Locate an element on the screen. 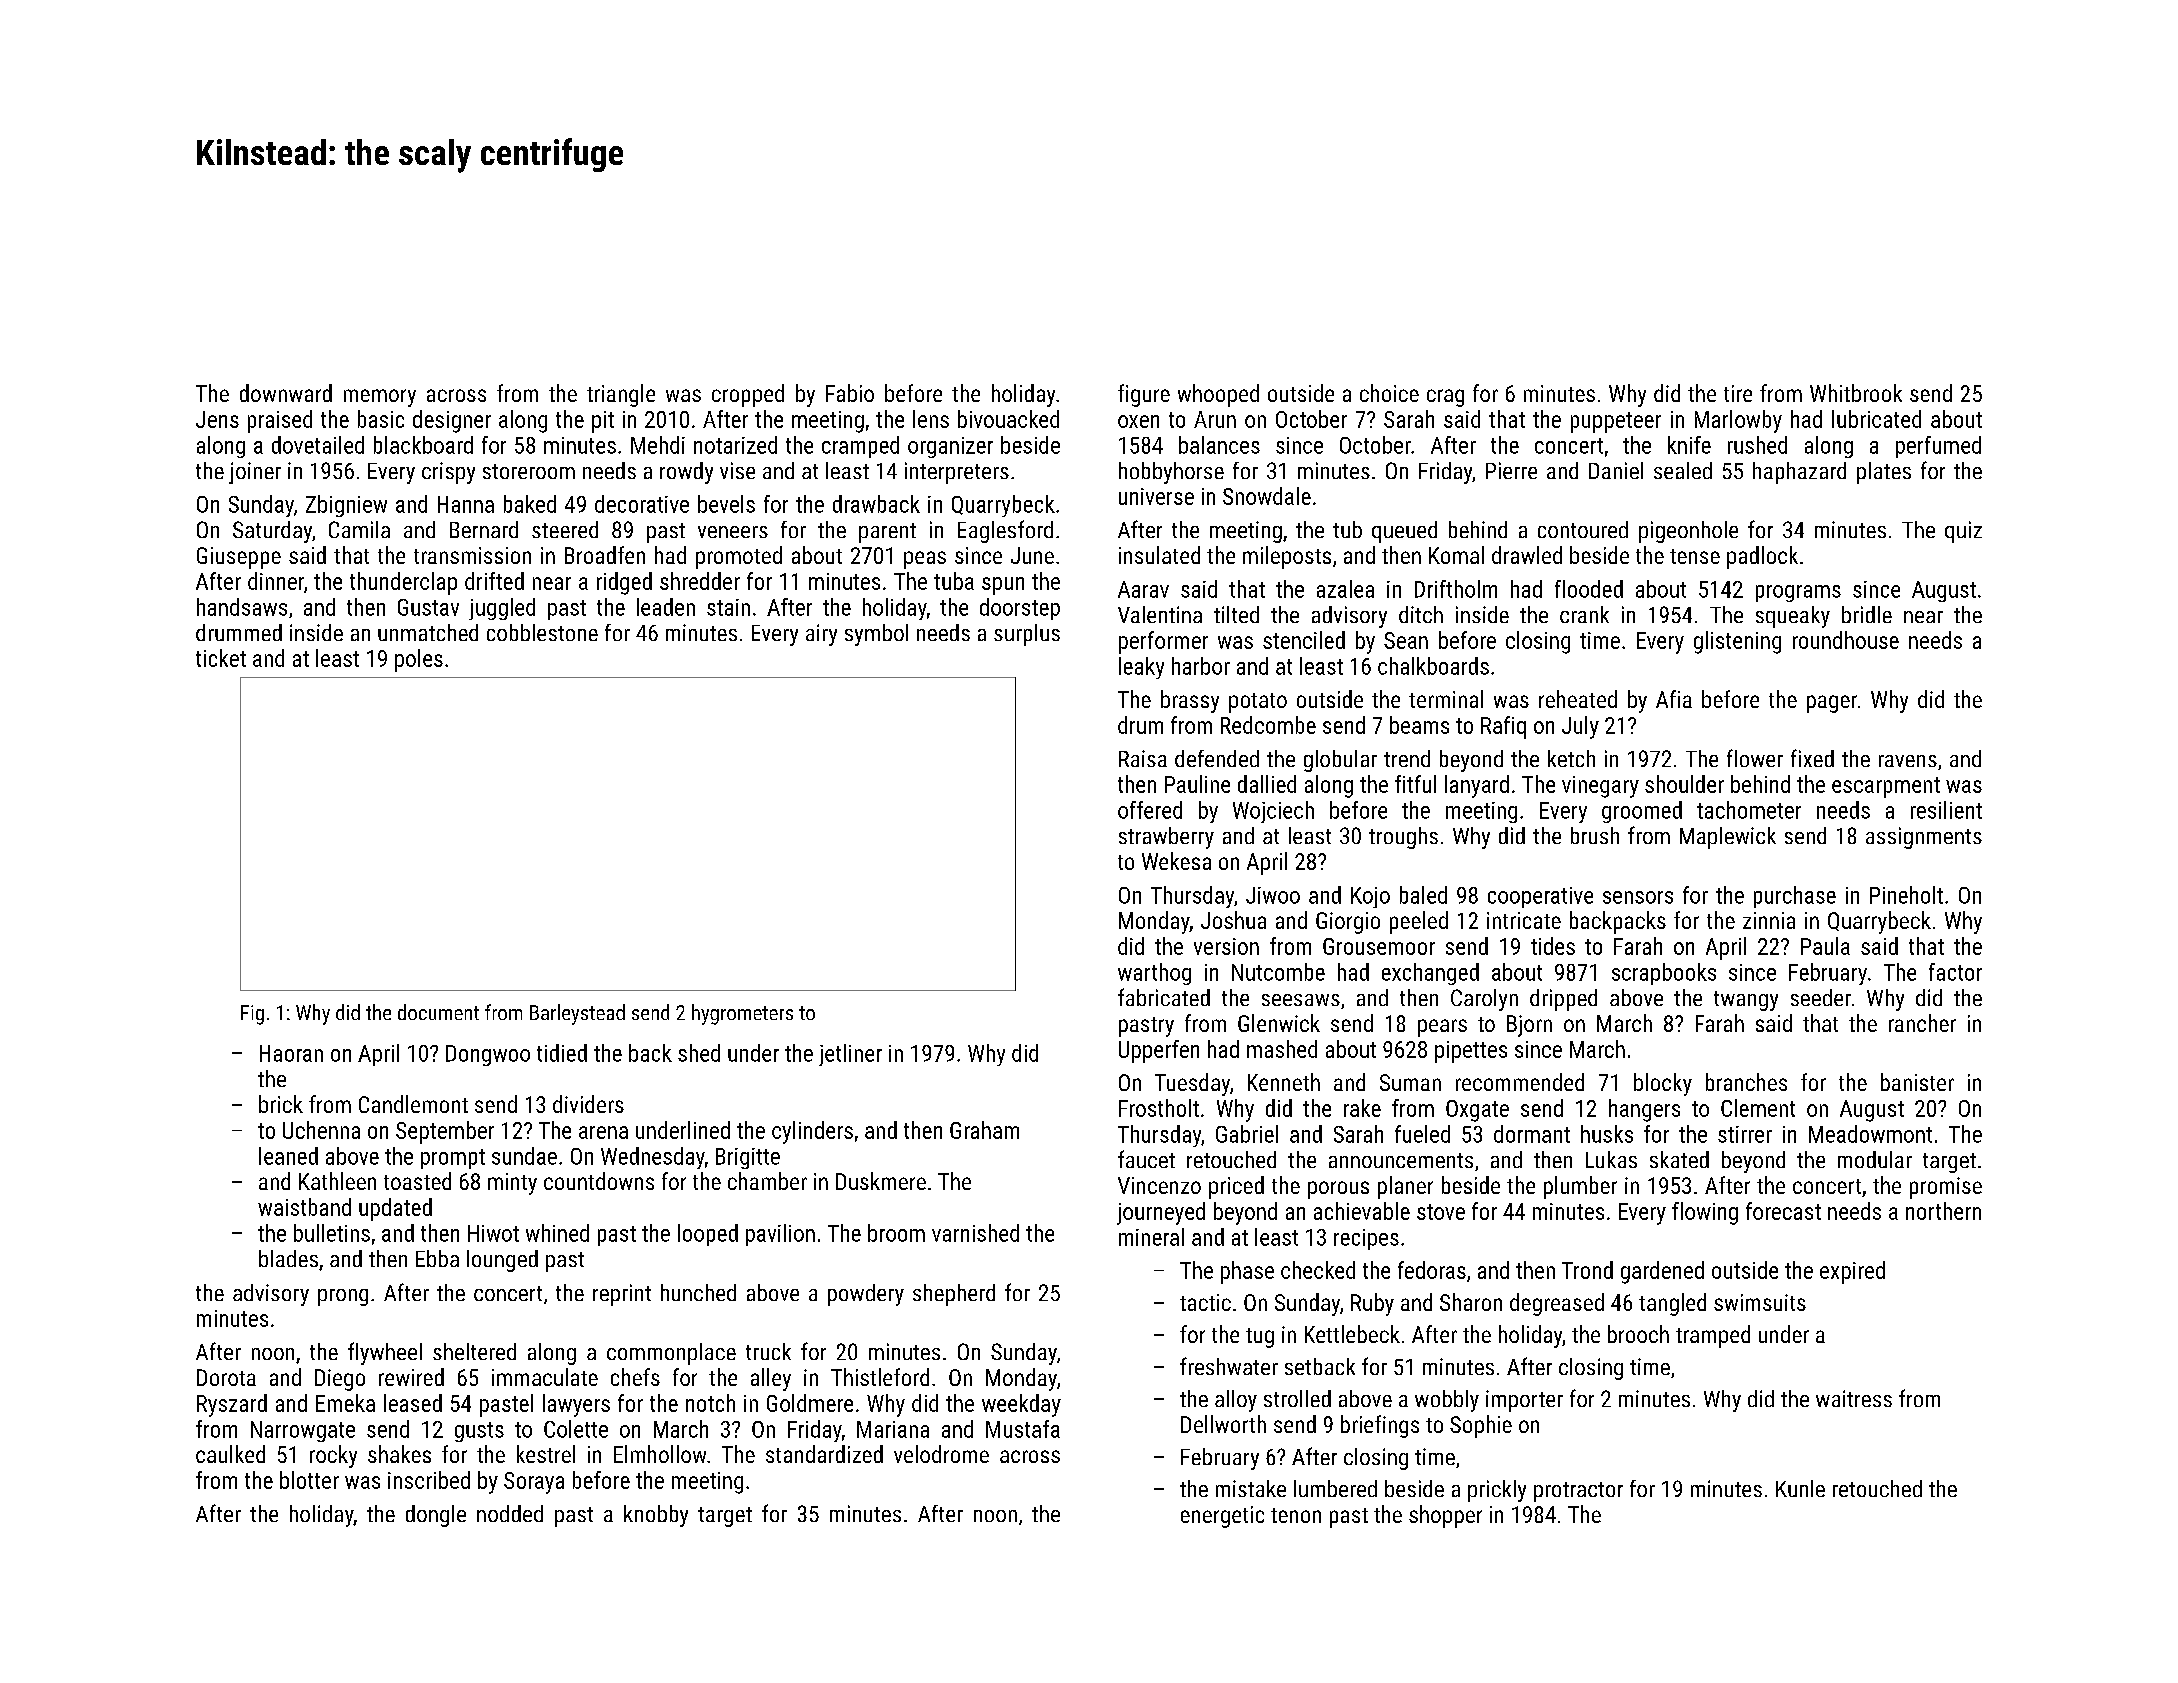 The height and width of the screenshot is (1683, 2178). whooped is located at coordinates (1218, 395).
